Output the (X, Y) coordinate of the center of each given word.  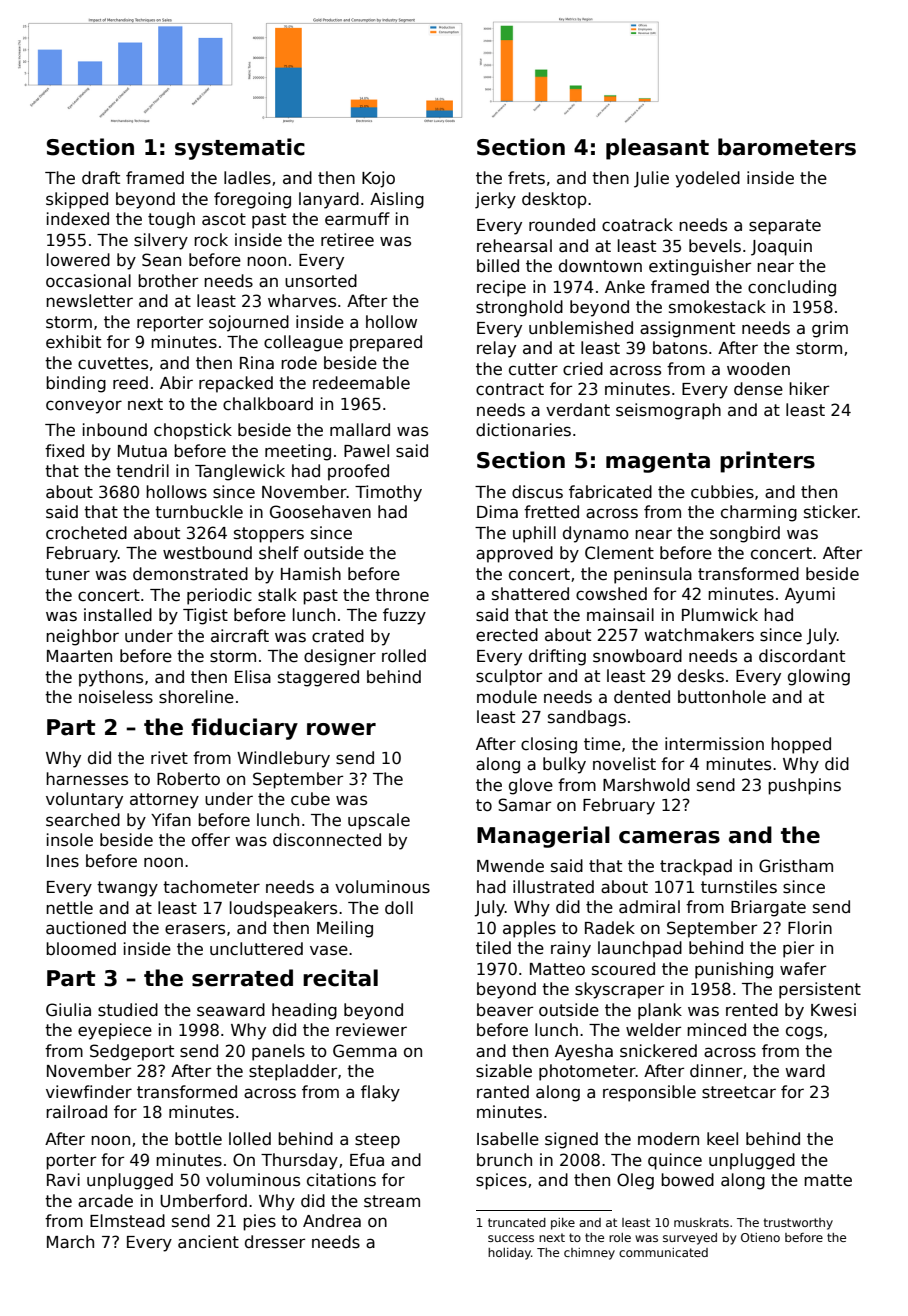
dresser (275, 1242)
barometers (787, 147)
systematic (240, 149)
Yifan (171, 820)
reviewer (371, 1030)
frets (526, 178)
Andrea (332, 1221)
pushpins (804, 786)
